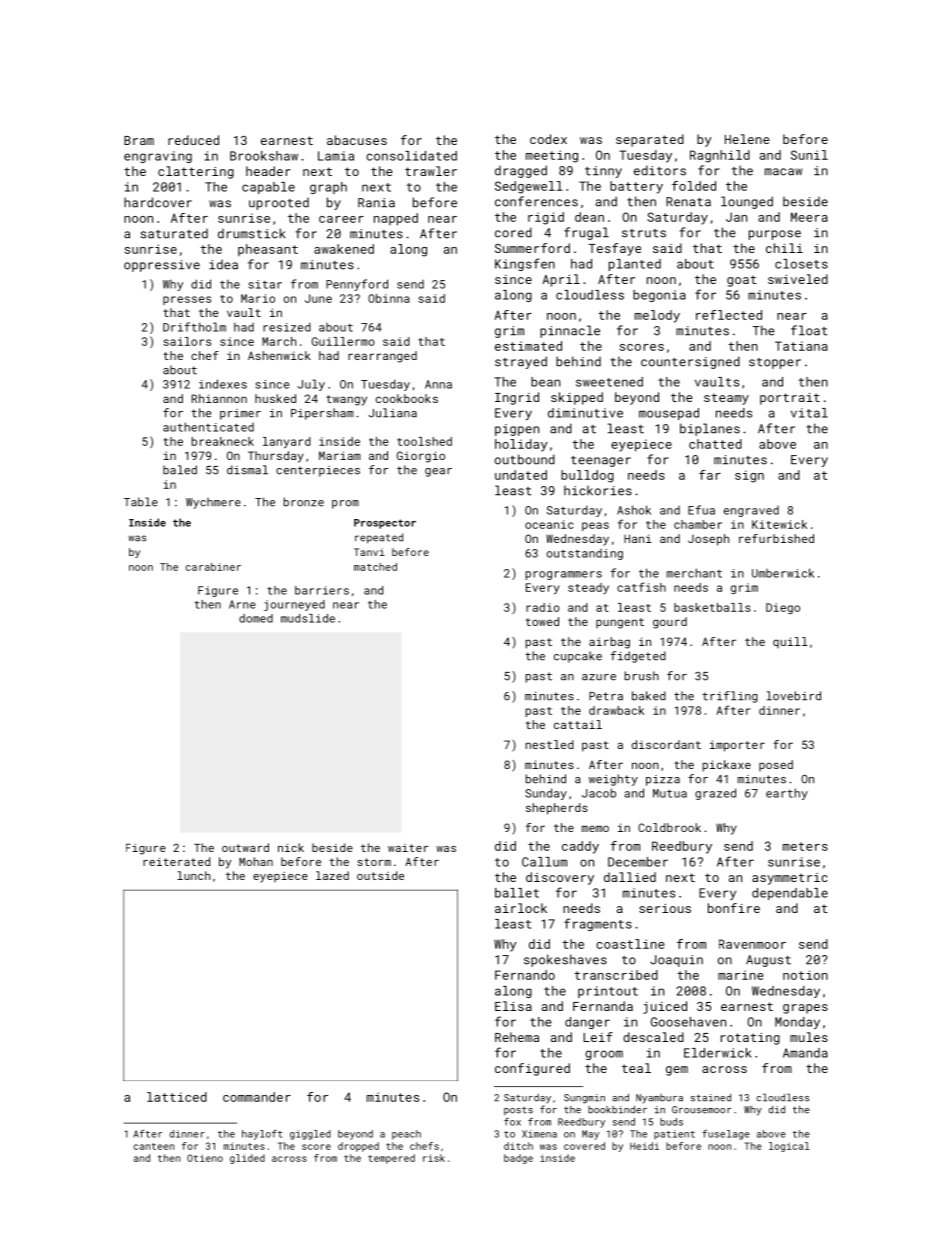 Image resolution: width=952 pixels, height=1233 pixels. I want to click on goat, so click(742, 281).
